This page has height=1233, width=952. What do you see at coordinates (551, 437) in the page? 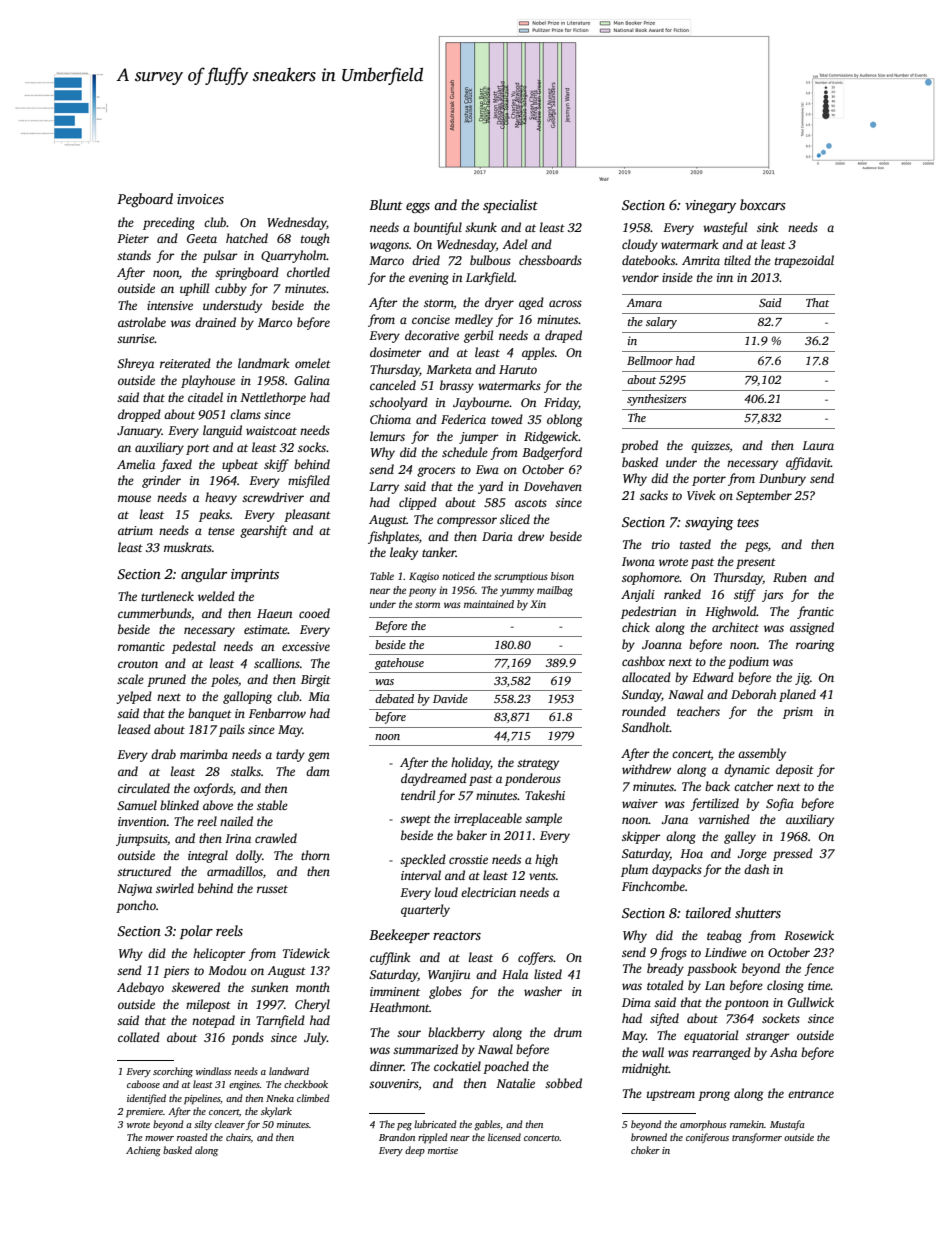
I see `Ridgewick` at bounding box center [551, 437].
